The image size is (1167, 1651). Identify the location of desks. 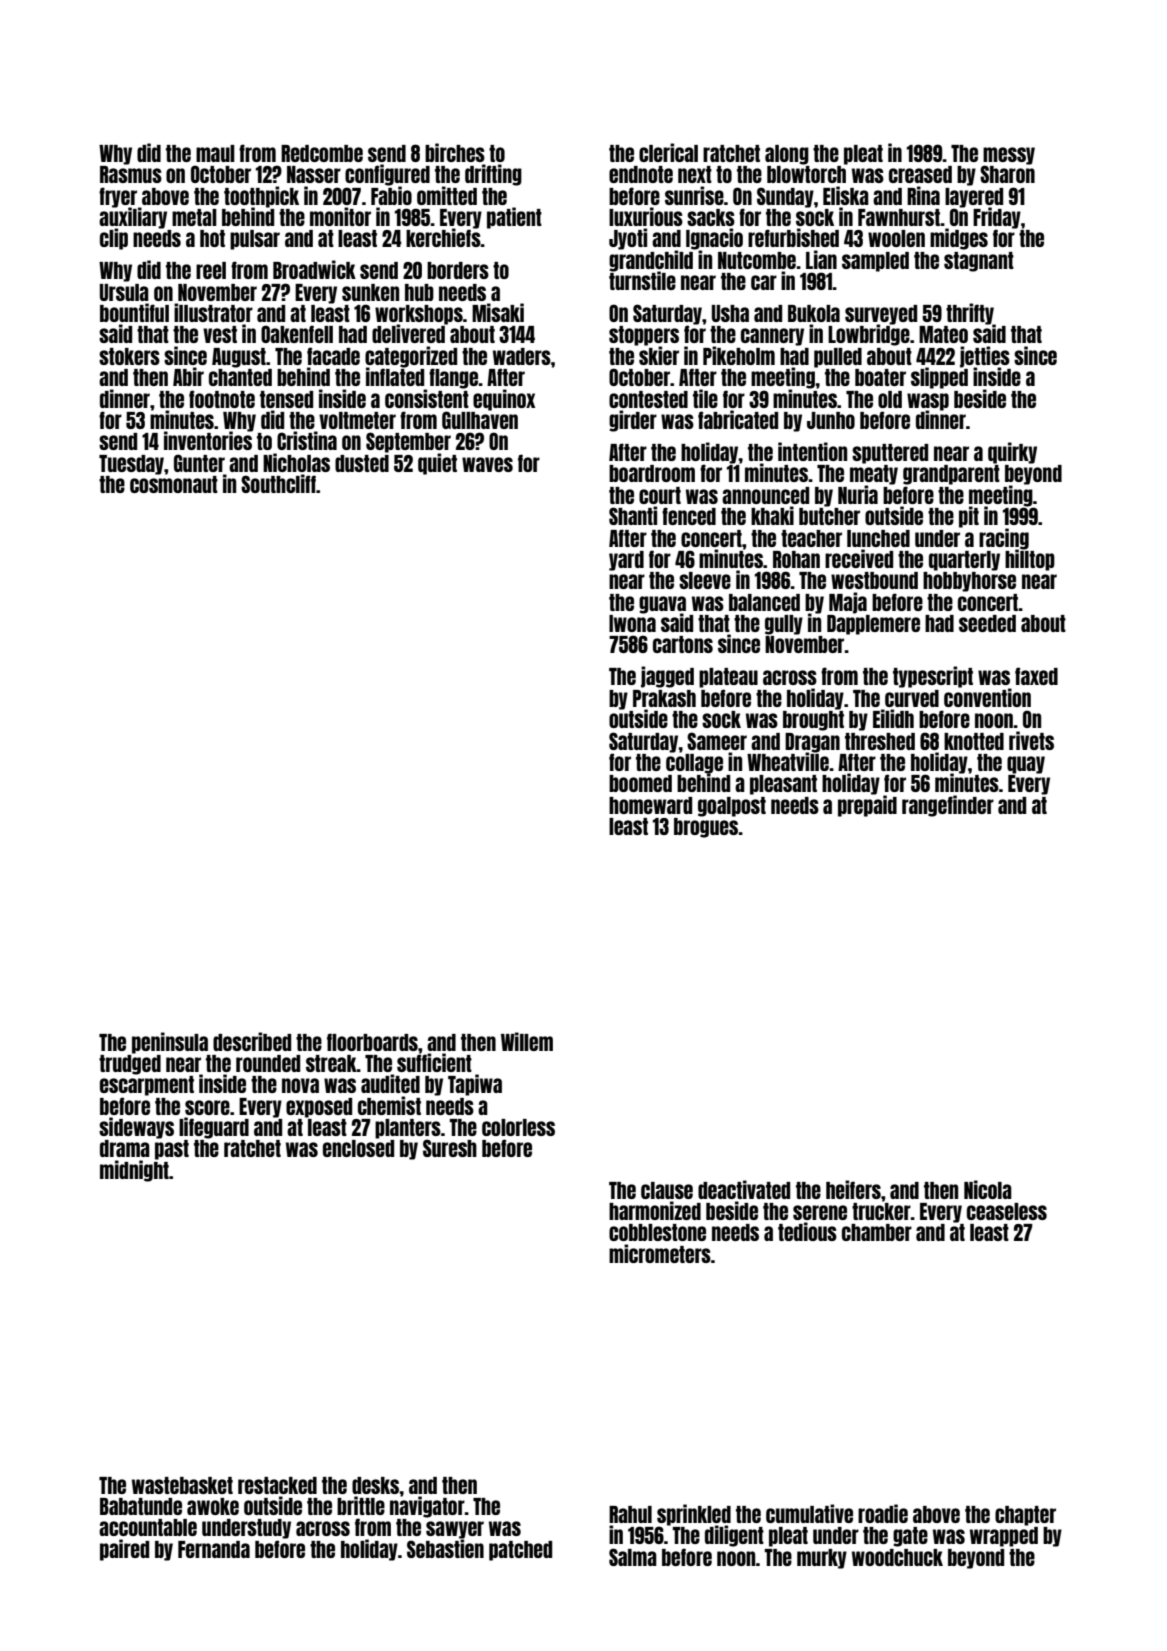
(375, 1485).
